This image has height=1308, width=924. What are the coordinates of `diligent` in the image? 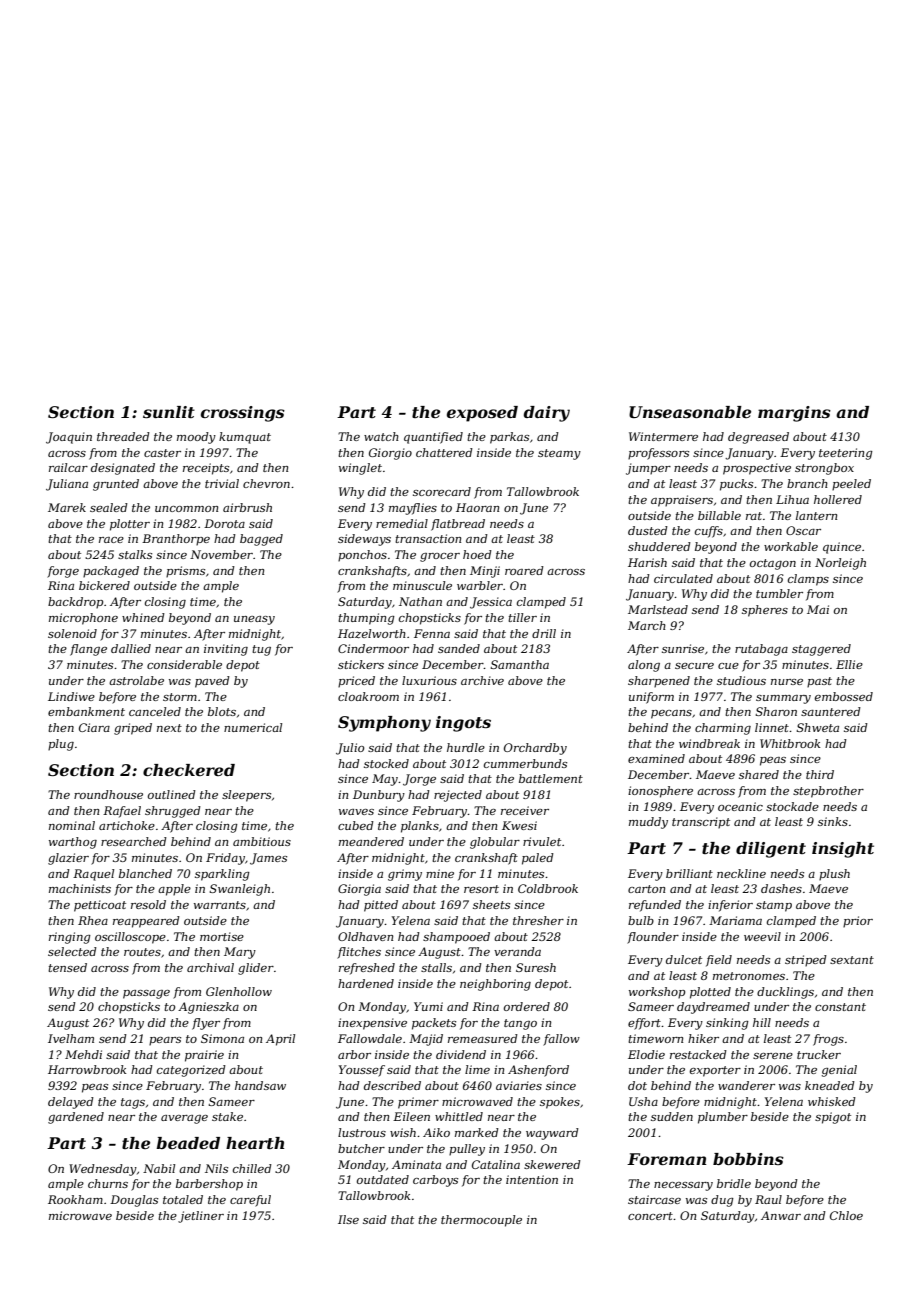 It's located at (771, 850).
